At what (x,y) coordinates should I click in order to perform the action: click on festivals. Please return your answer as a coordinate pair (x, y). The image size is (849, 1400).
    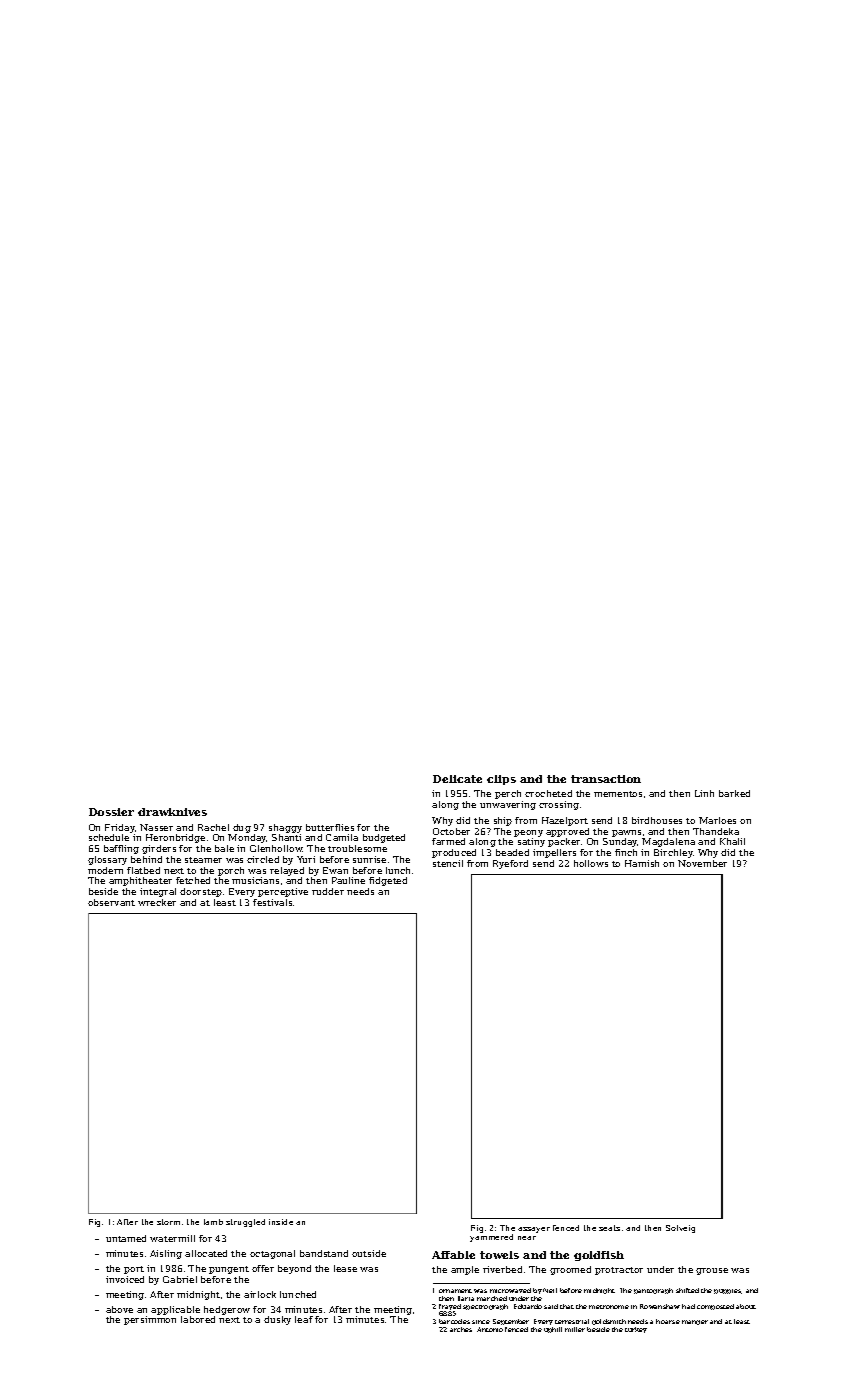
    Looking at the image, I should click on (272, 902).
